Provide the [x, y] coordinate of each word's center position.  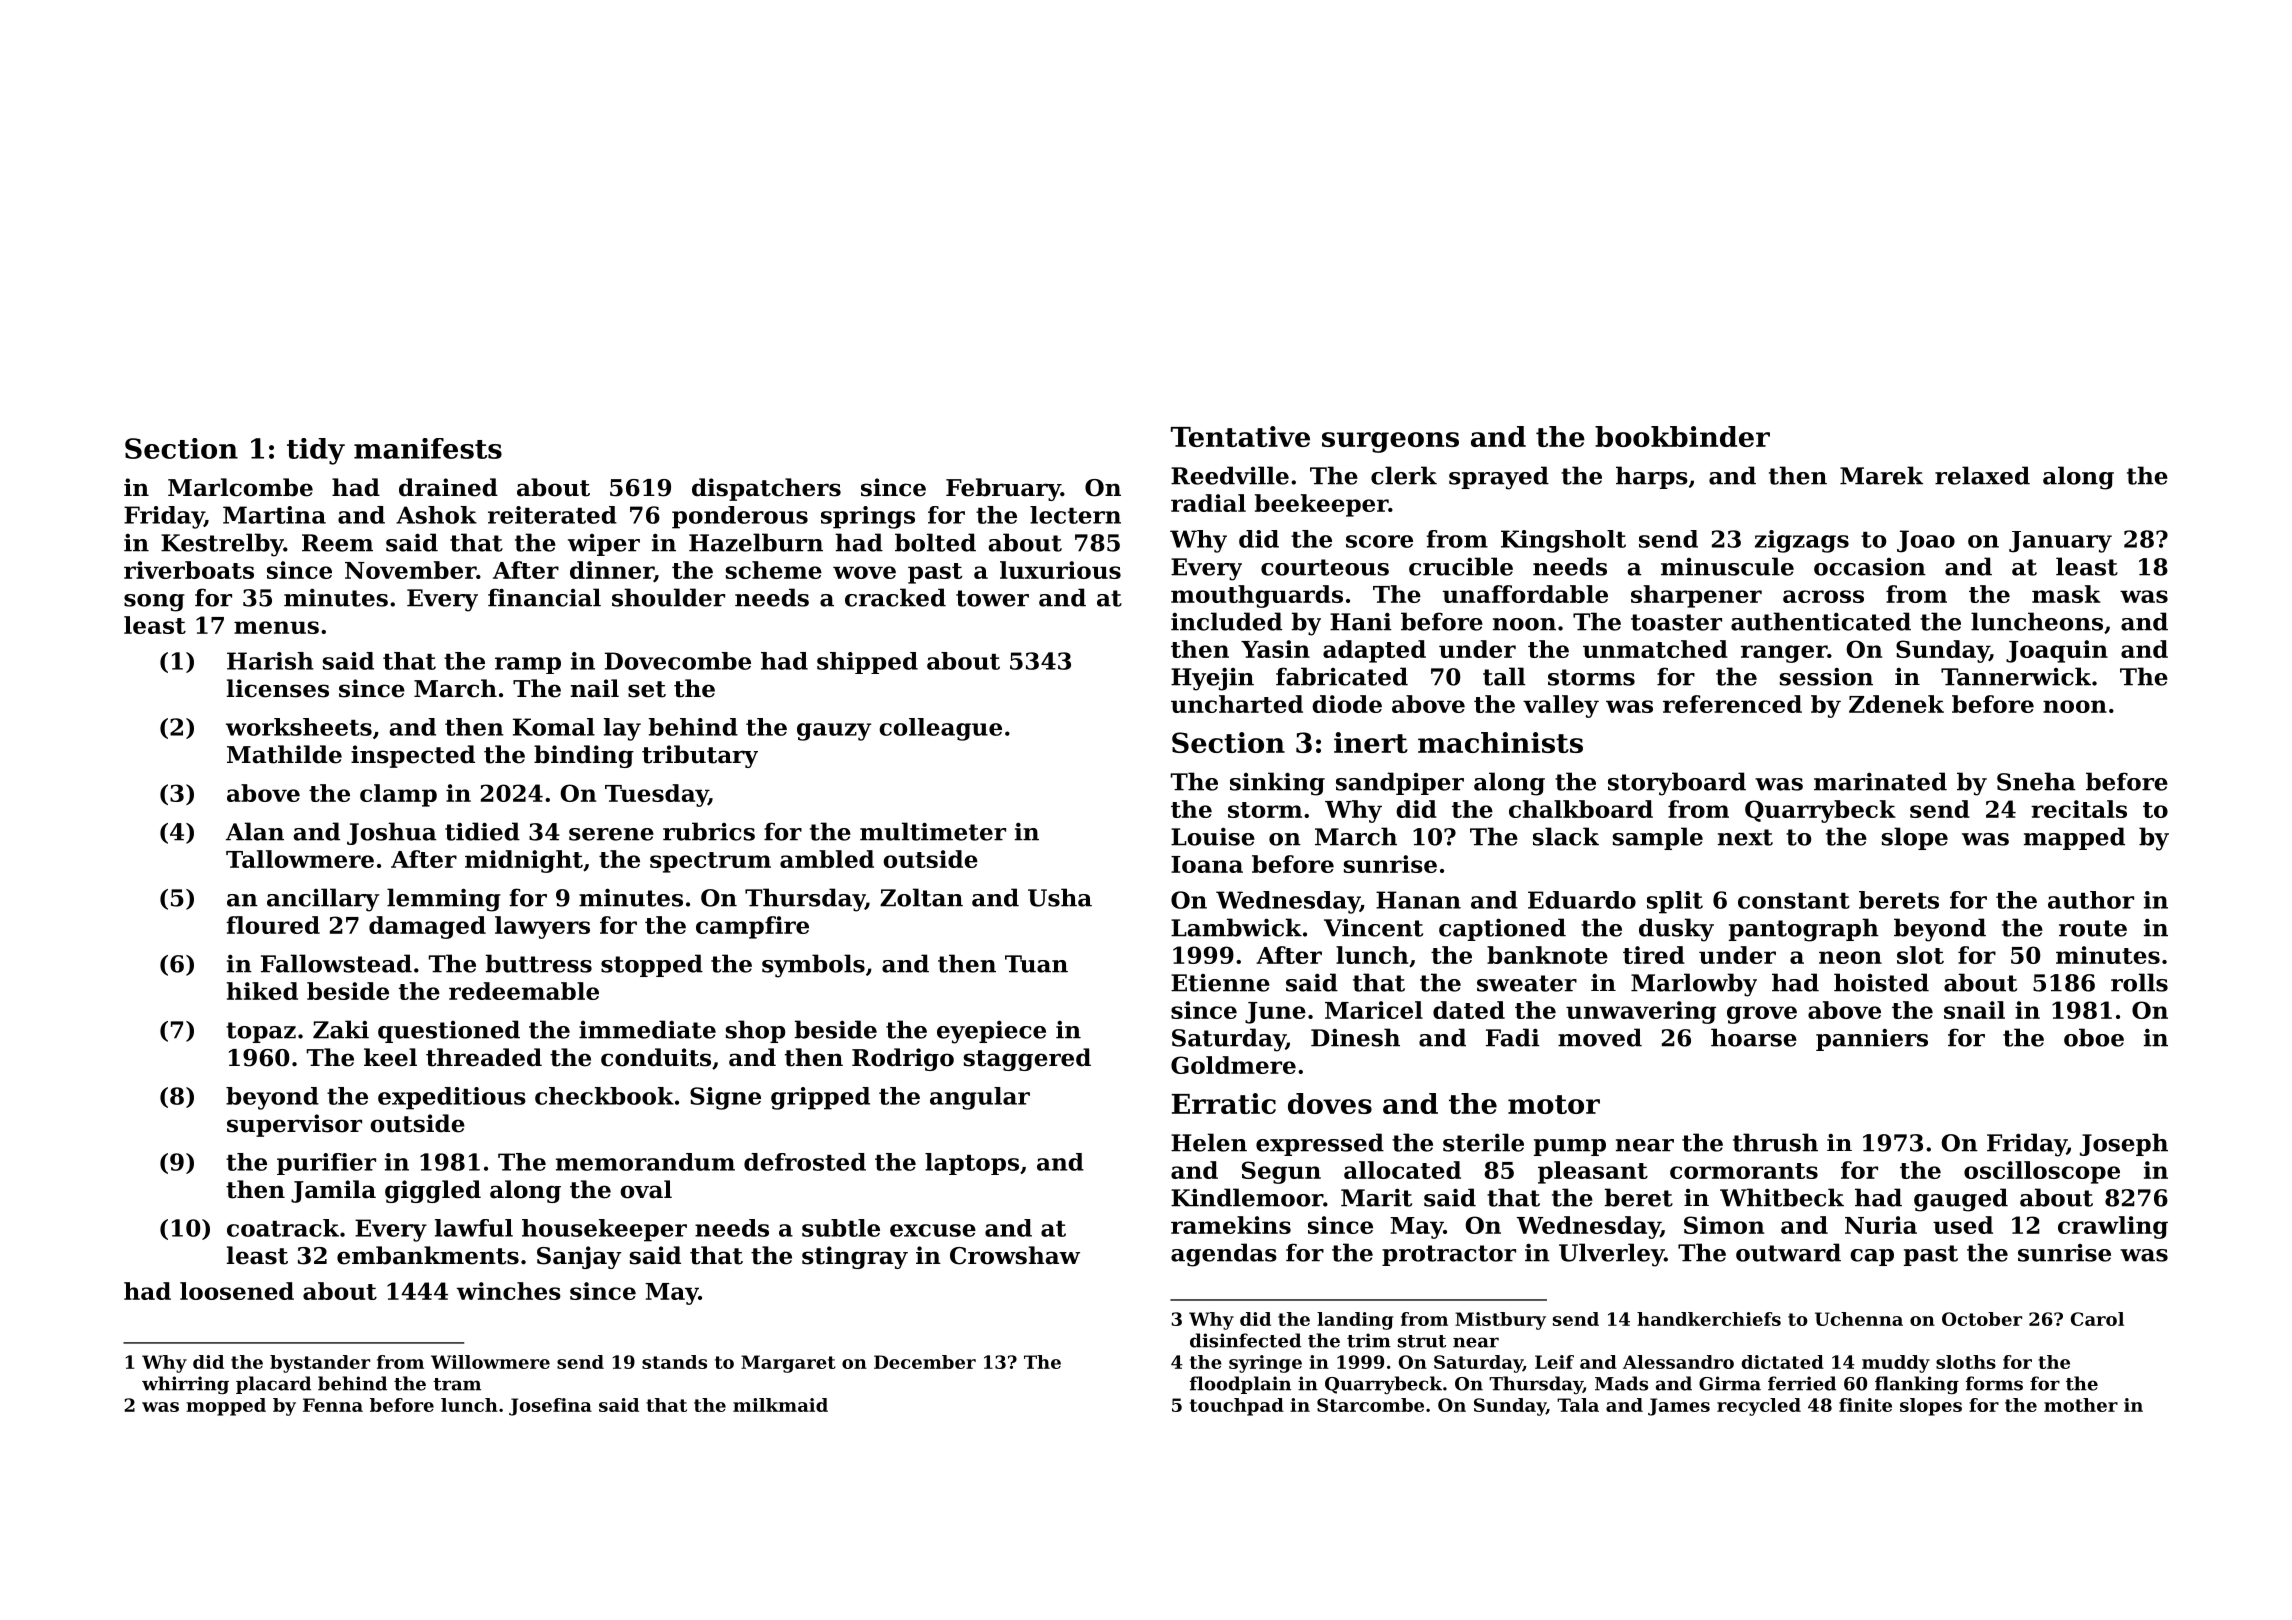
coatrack [283, 1228]
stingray [855, 1257]
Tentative [1240, 436]
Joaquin [2057, 651]
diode [1347, 704]
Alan [255, 831]
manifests [428, 448]
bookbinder [1682, 436]
